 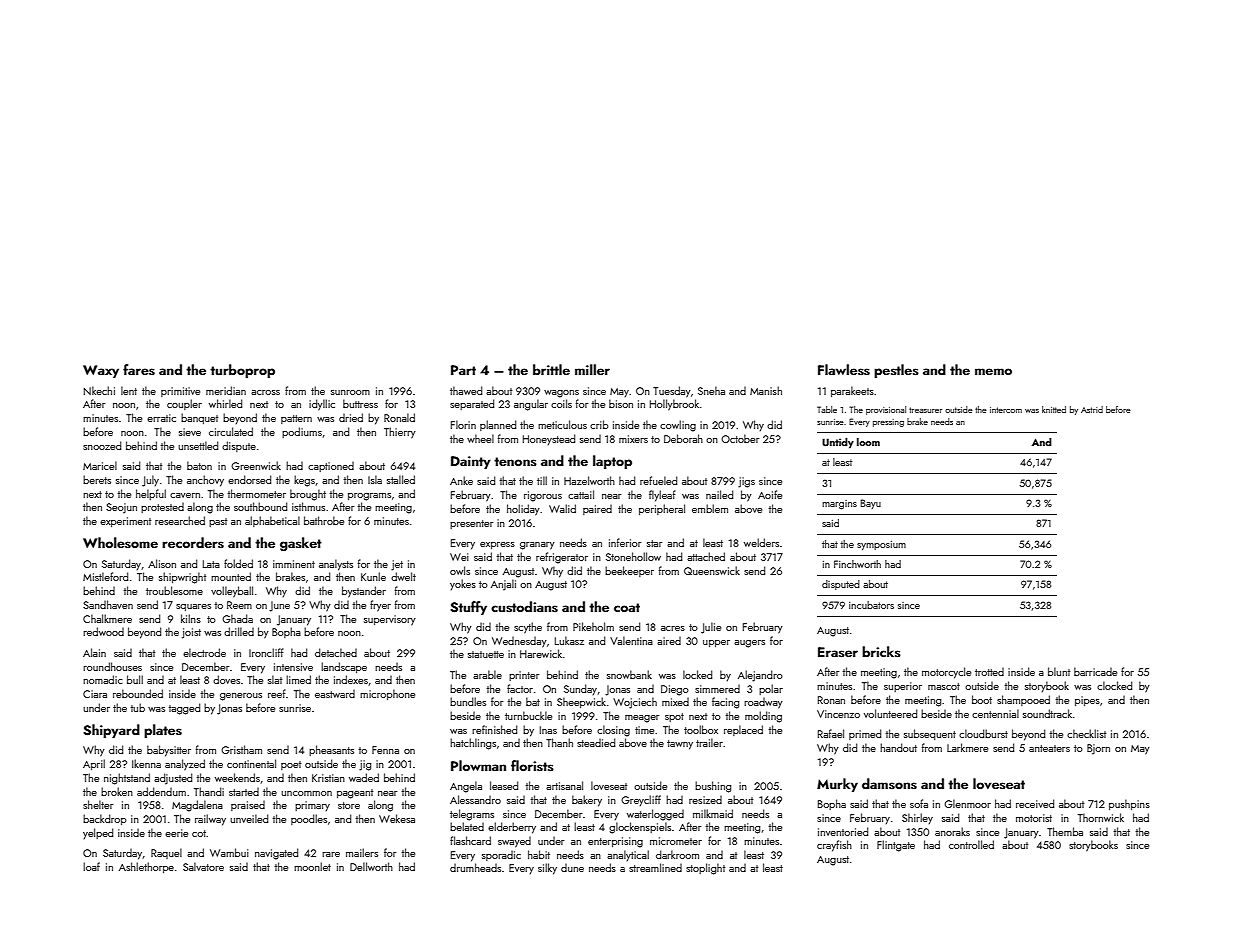 I want to click on miller, so click(x=592, y=369).
